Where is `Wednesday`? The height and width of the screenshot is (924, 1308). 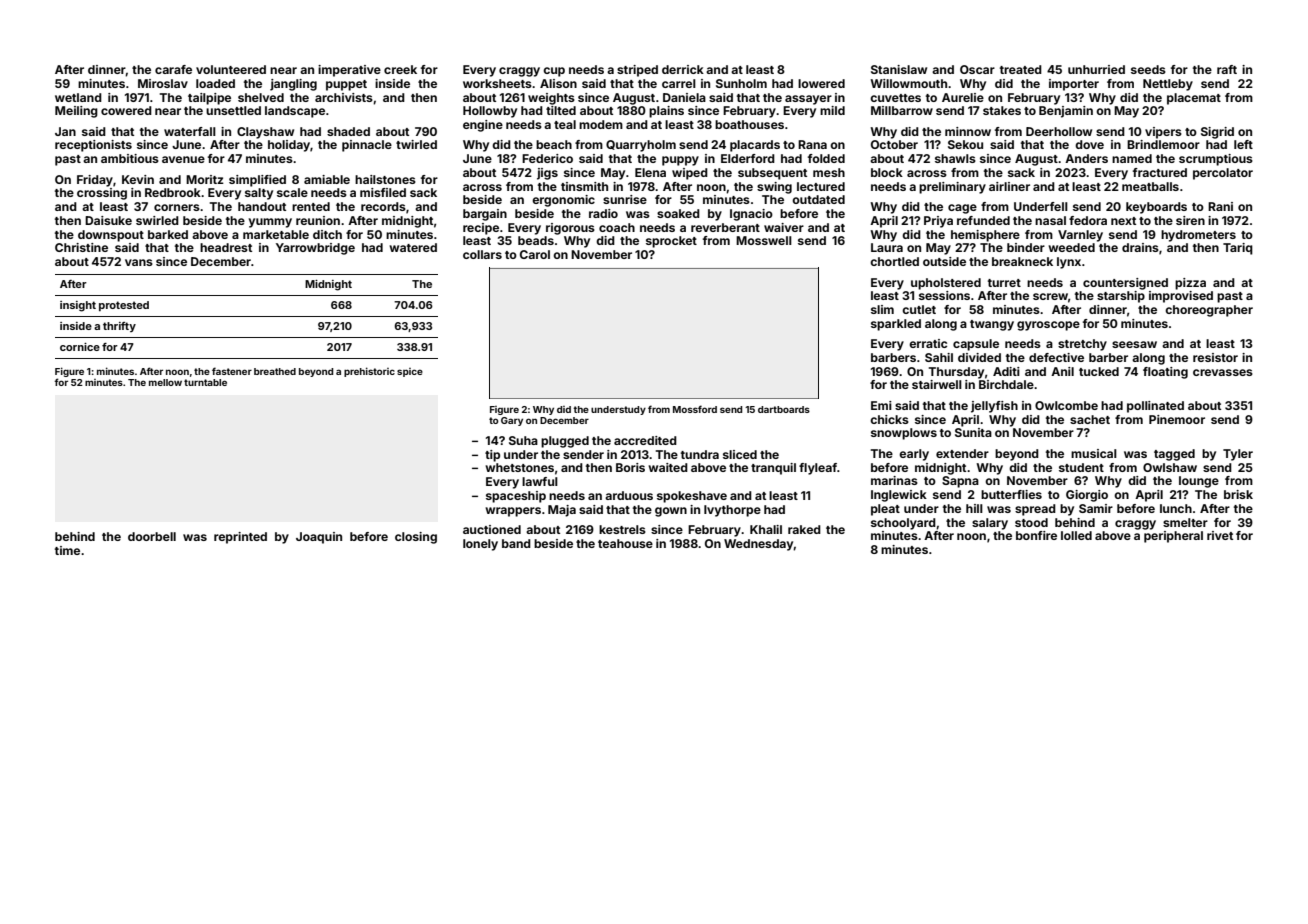 Wednesday is located at coordinates (759, 545).
